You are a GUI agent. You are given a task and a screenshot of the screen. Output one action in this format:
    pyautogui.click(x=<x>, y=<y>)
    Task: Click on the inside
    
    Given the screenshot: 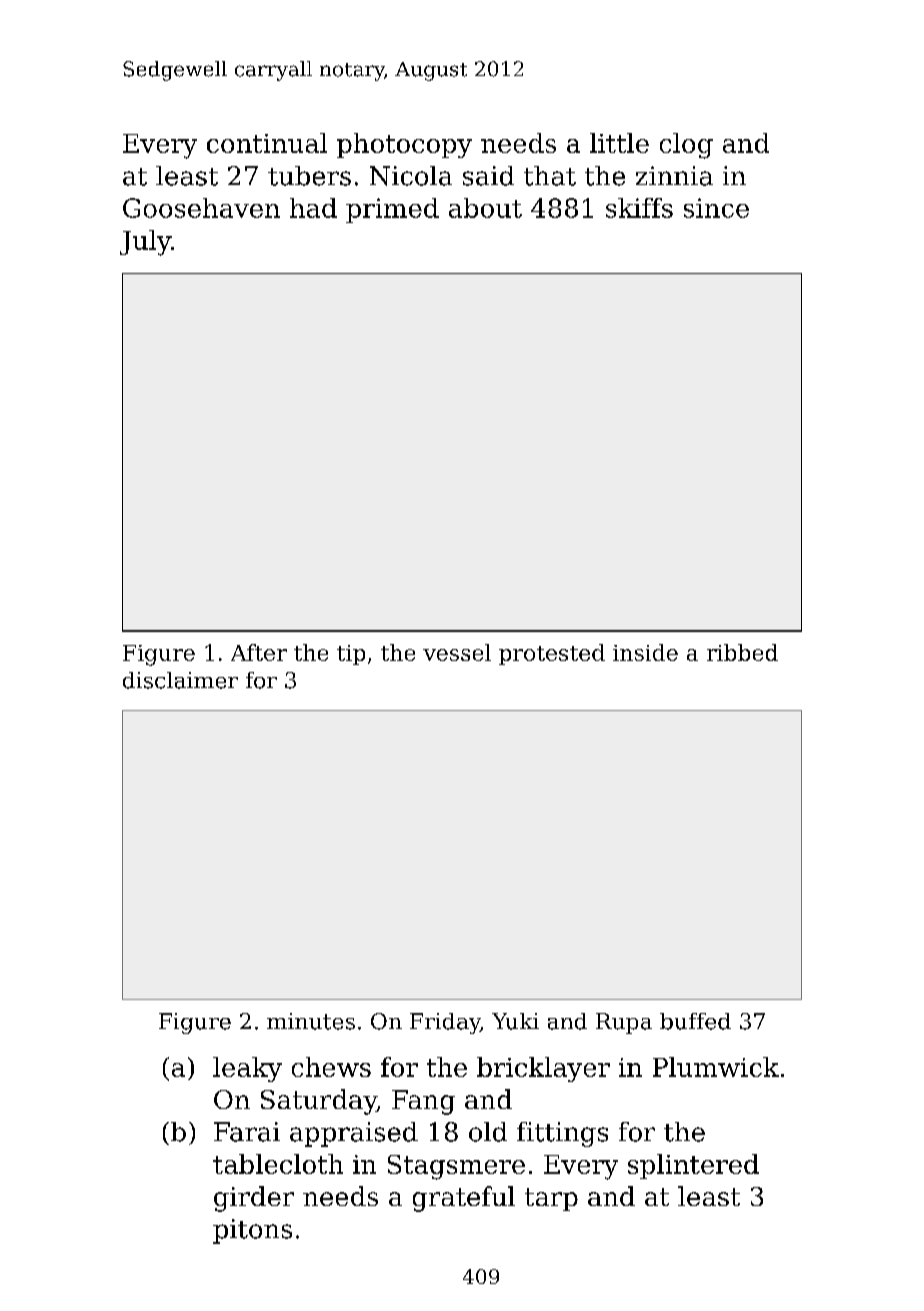 What is the action you would take?
    pyautogui.click(x=645, y=652)
